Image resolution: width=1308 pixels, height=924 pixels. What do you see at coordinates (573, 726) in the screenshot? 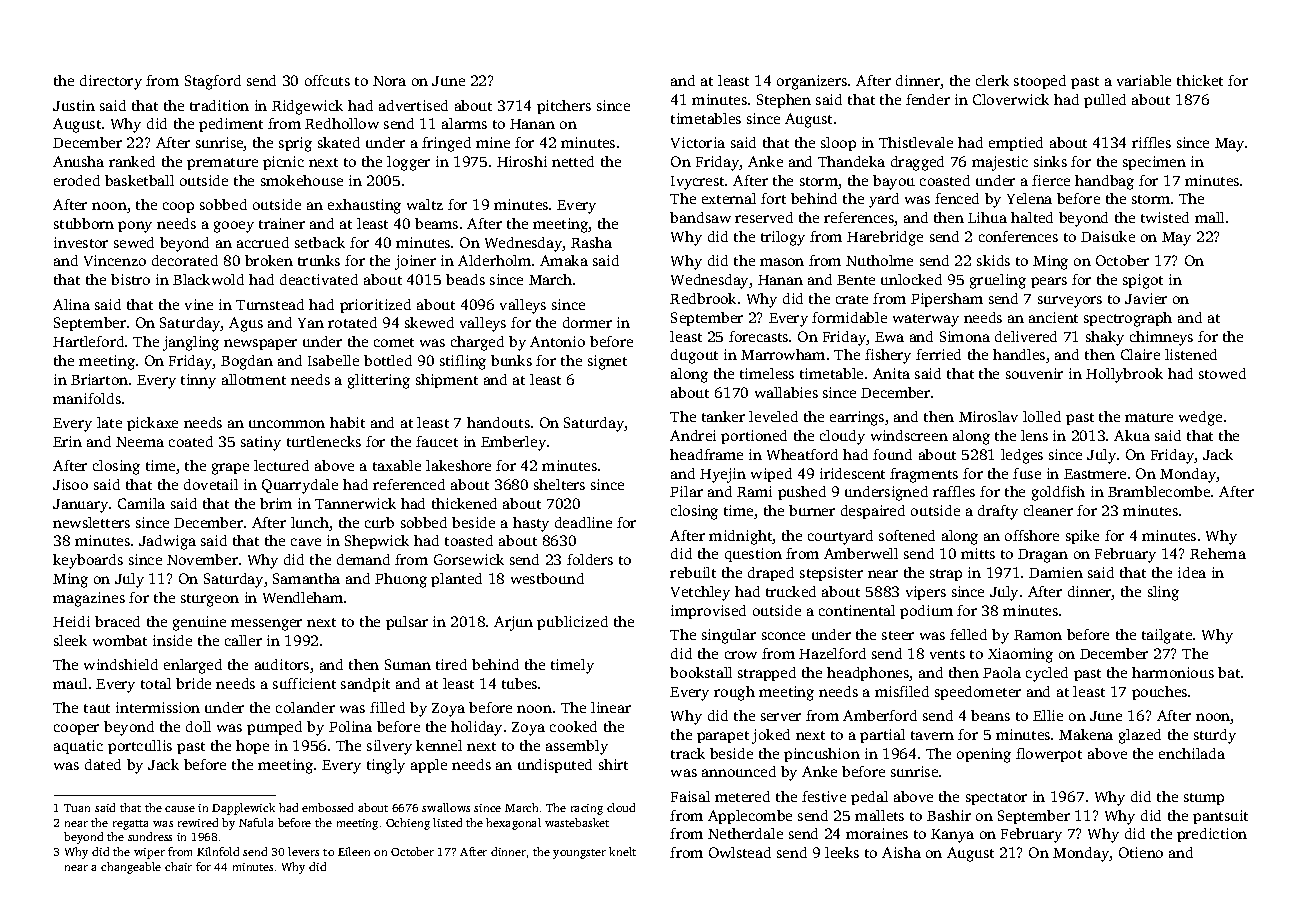
I see `cooked` at bounding box center [573, 726].
